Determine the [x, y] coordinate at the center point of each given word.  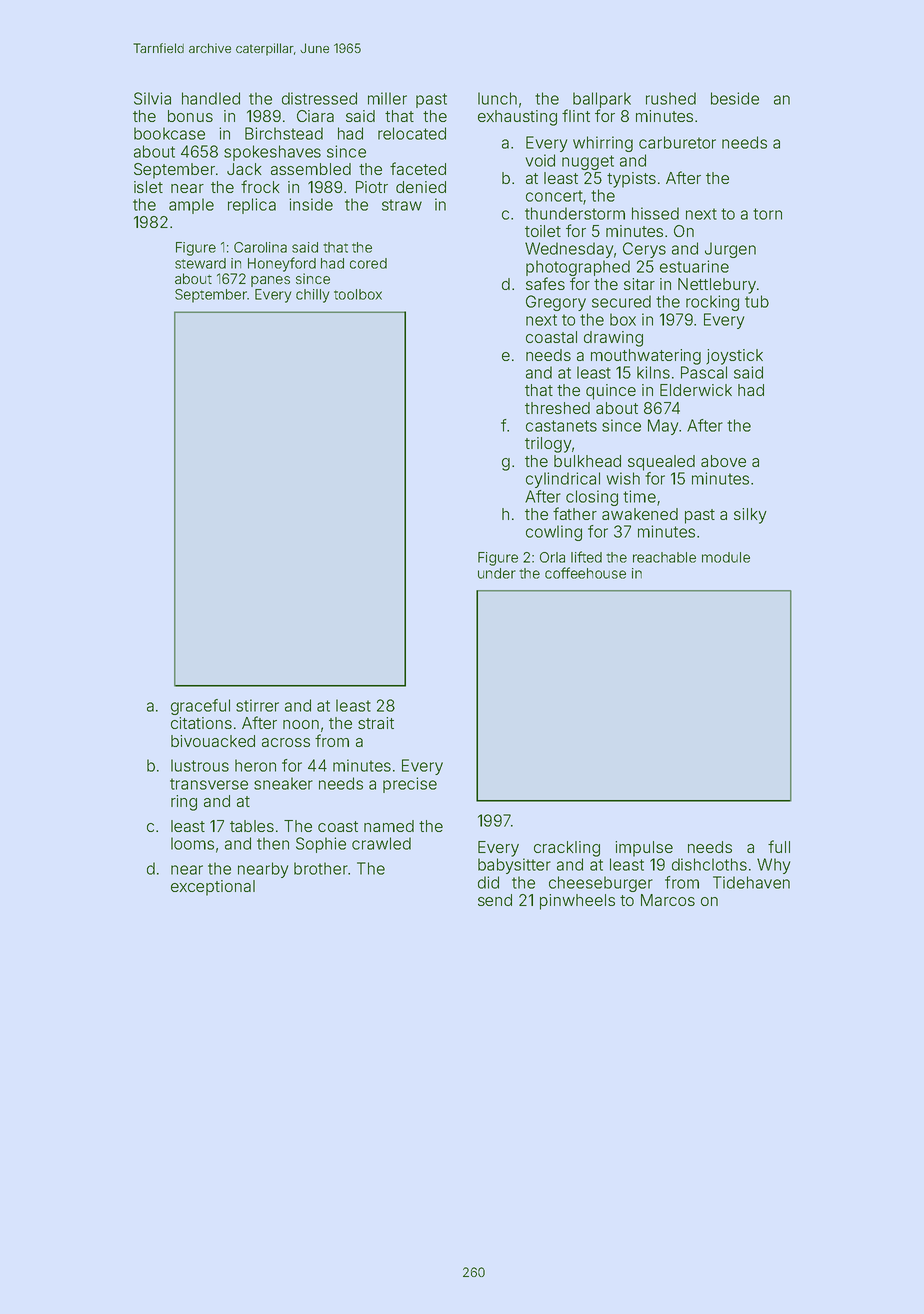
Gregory [556, 303]
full [779, 846]
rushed [671, 98]
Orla [552, 557]
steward [200, 263]
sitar [639, 284]
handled [211, 98]
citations [201, 723]
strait [376, 723]
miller [387, 98]
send [495, 900]
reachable [664, 557]
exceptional [213, 888]
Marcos [668, 900]
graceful [200, 707]
